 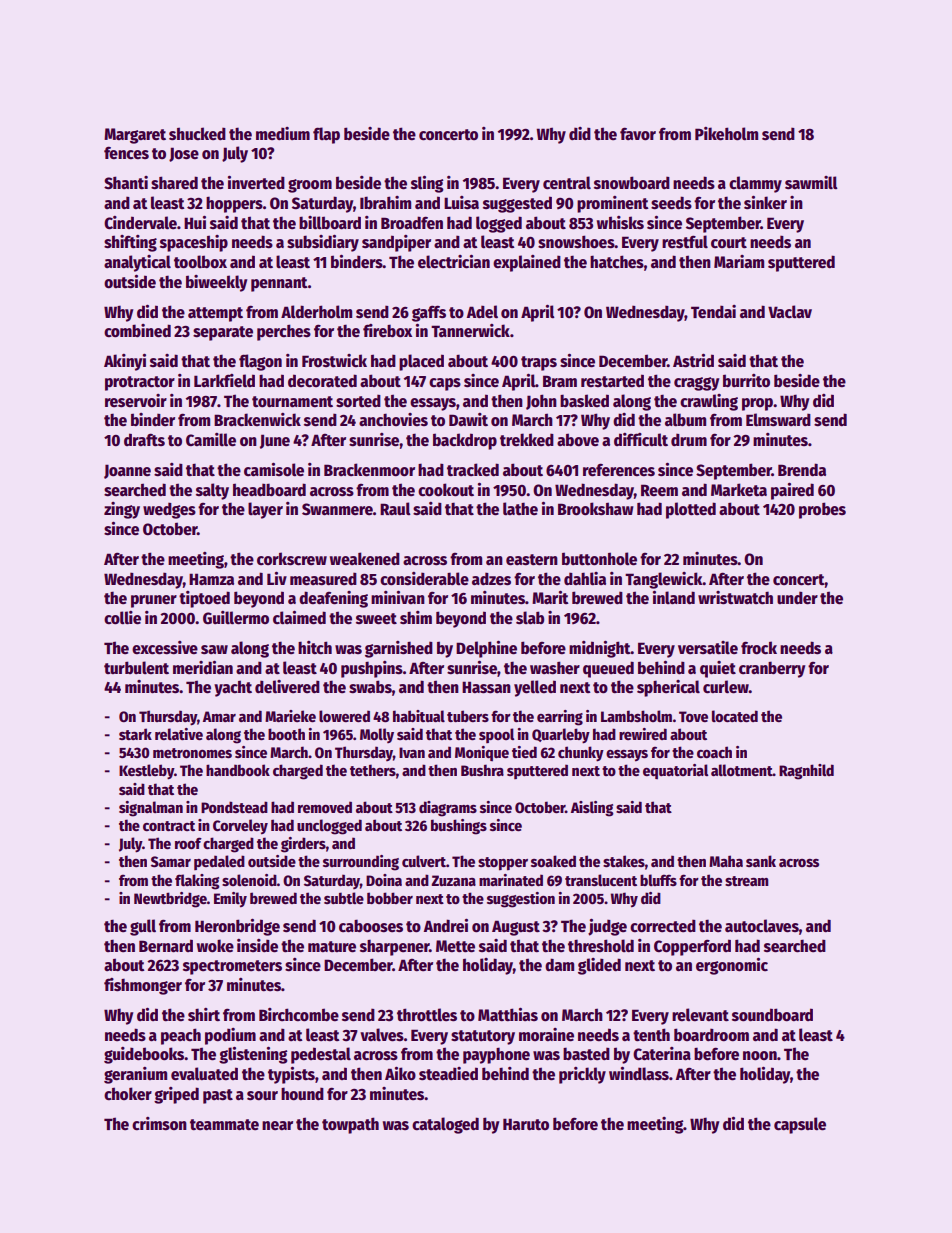 What do you see at coordinates (159, 1124) in the screenshot?
I see `crimson` at bounding box center [159, 1124].
